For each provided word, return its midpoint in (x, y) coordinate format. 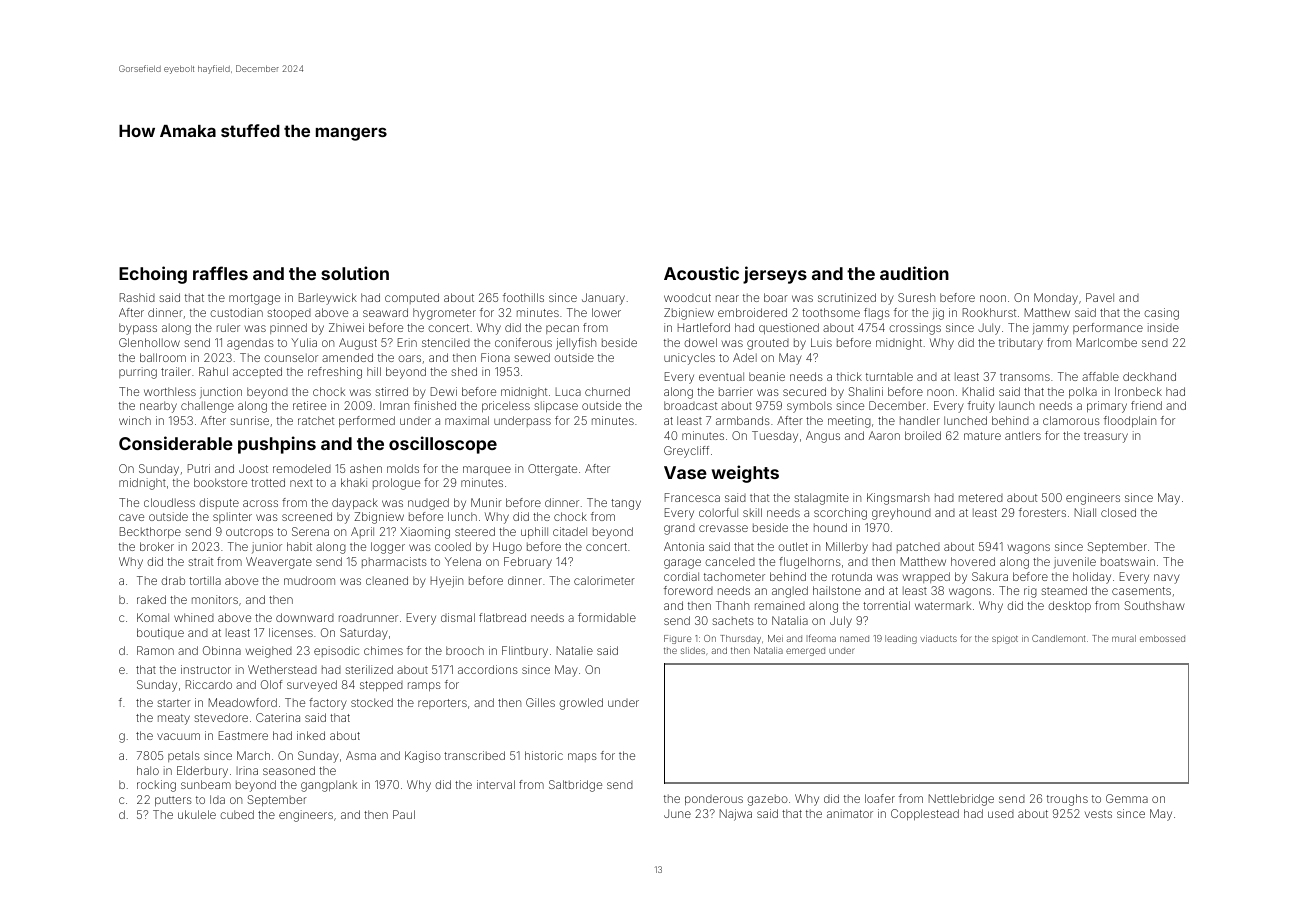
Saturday (364, 634)
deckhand (1149, 376)
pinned (288, 328)
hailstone (837, 590)
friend (1146, 405)
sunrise (249, 420)
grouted (768, 344)
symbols (809, 407)
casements (1141, 591)
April (362, 532)
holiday (1092, 578)
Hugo (507, 548)
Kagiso (423, 757)
